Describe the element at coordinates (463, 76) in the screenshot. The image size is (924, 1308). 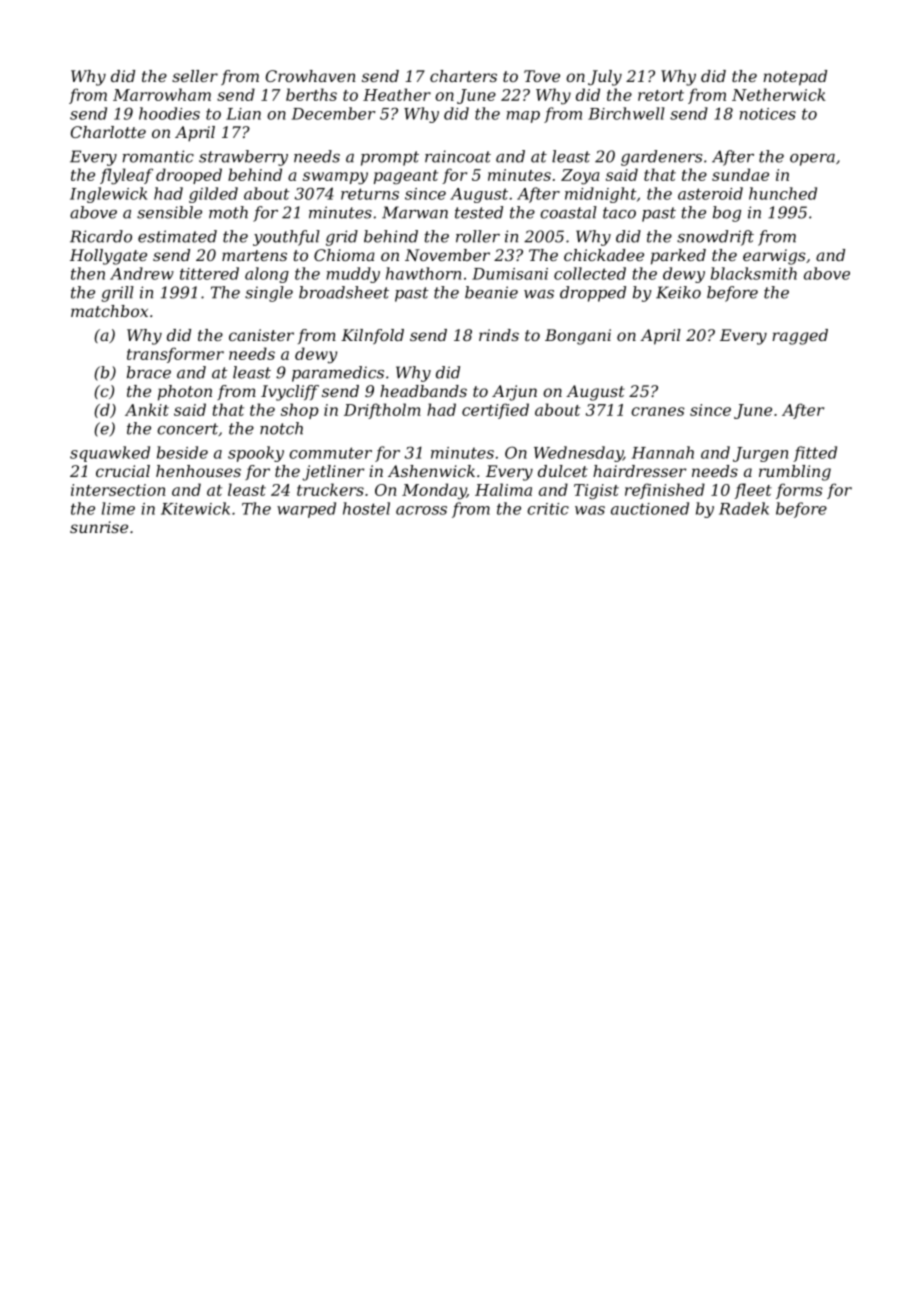
I see `charters` at that location.
